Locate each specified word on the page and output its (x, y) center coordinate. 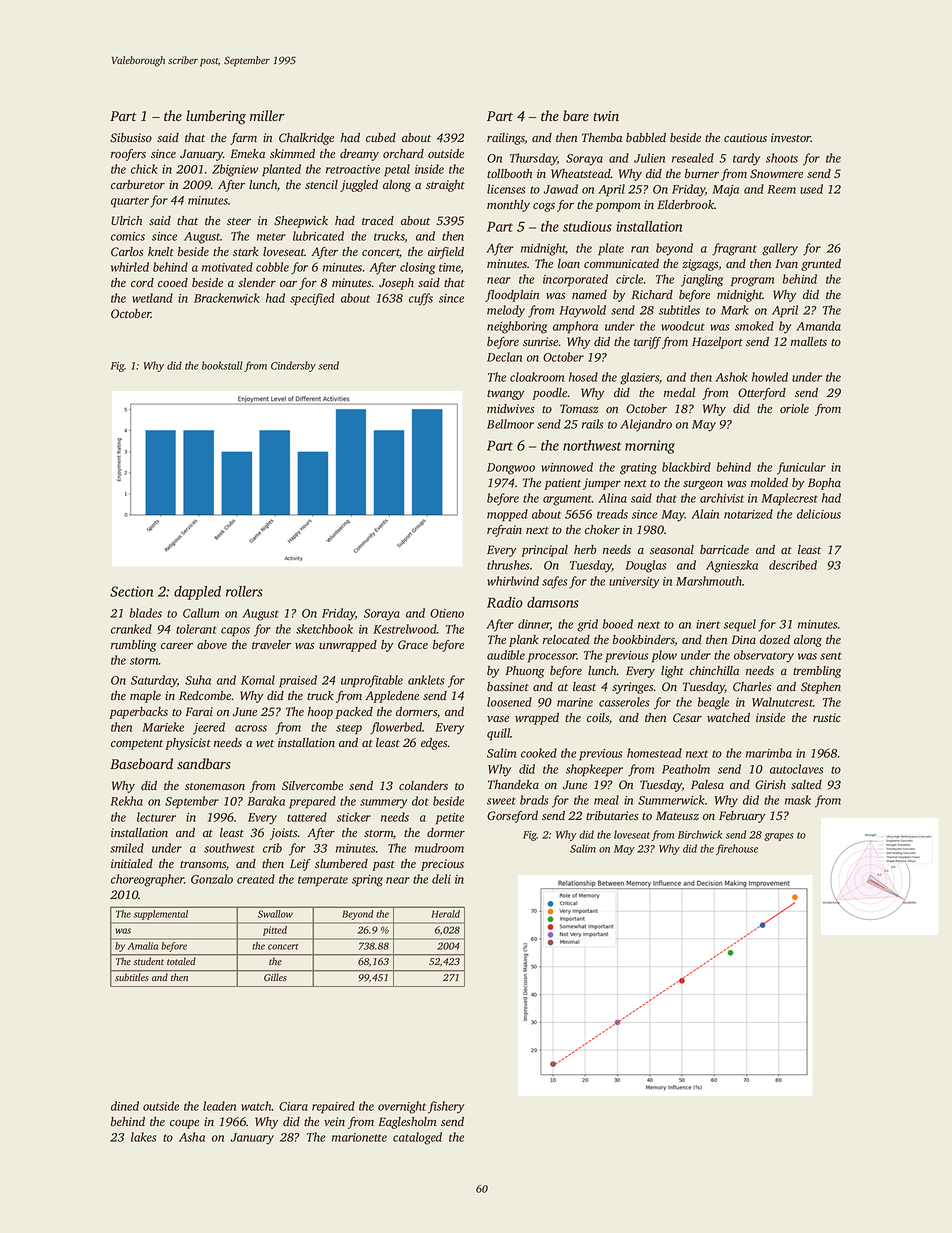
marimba (769, 753)
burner (702, 173)
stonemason (215, 786)
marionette (359, 1137)
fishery (446, 1107)
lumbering (216, 117)
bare (576, 116)
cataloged (417, 1138)
